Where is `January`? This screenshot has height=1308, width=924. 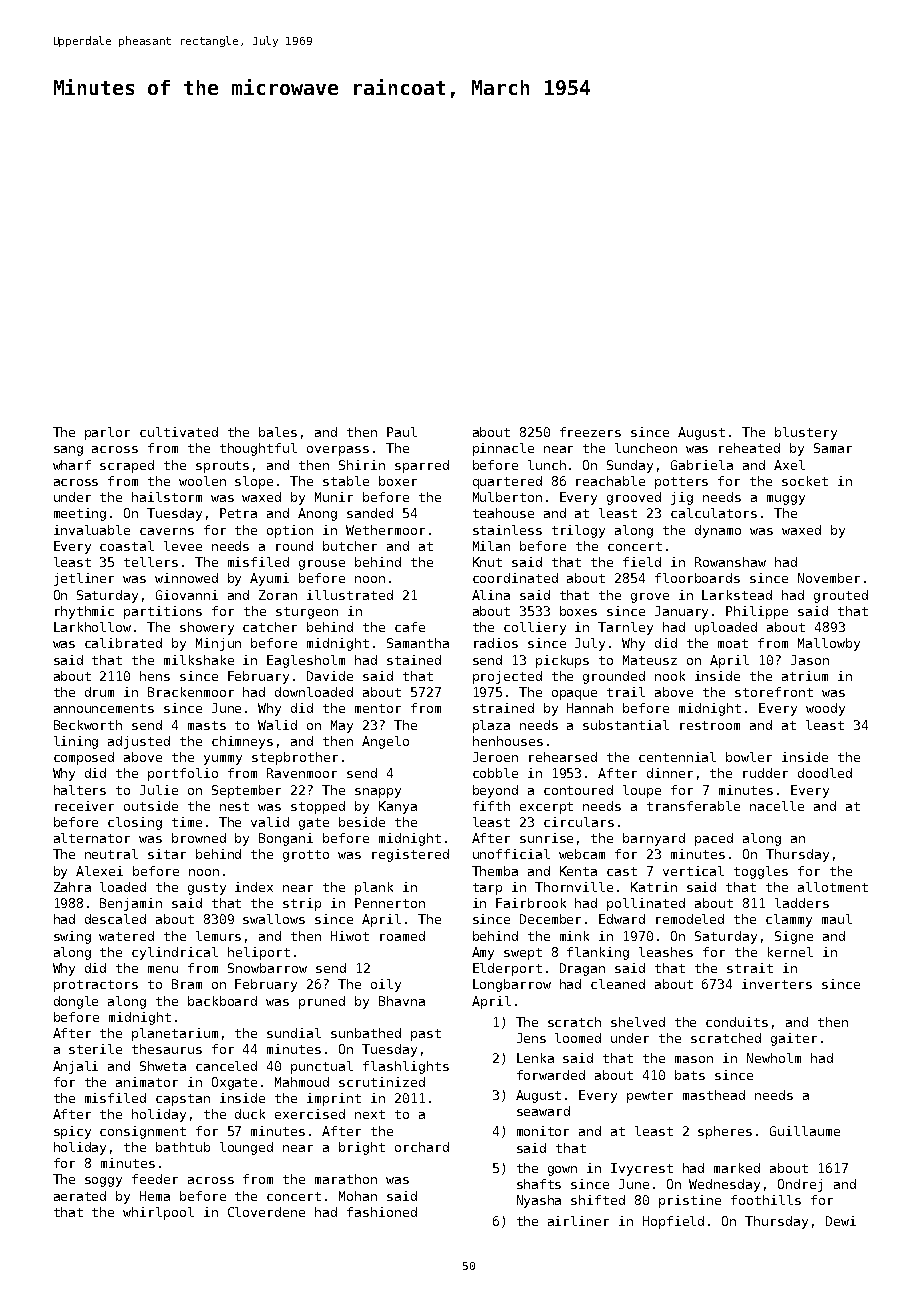 January is located at coordinates (681, 612).
